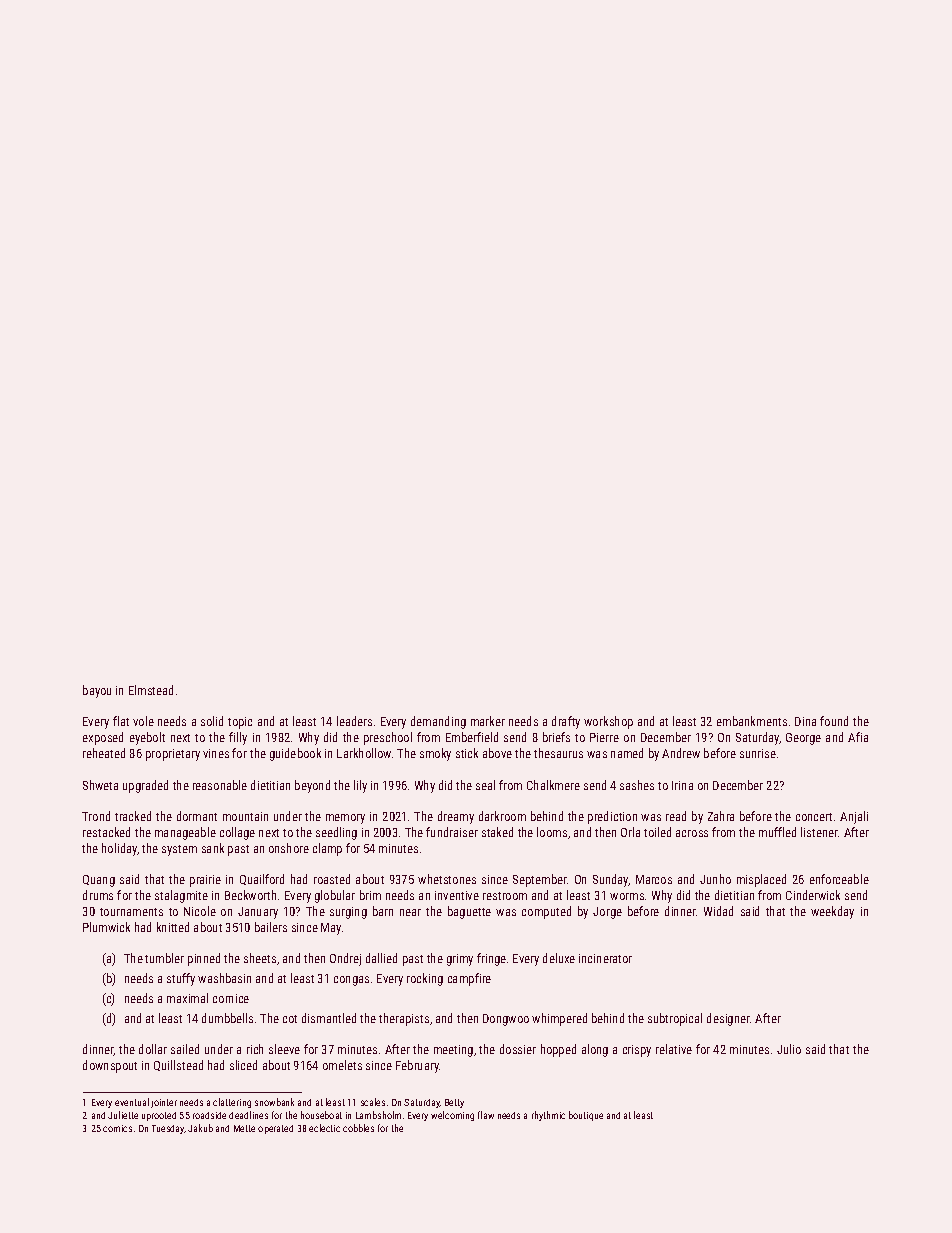  What do you see at coordinates (151, 690) in the document?
I see `Elmstead` at bounding box center [151, 690].
